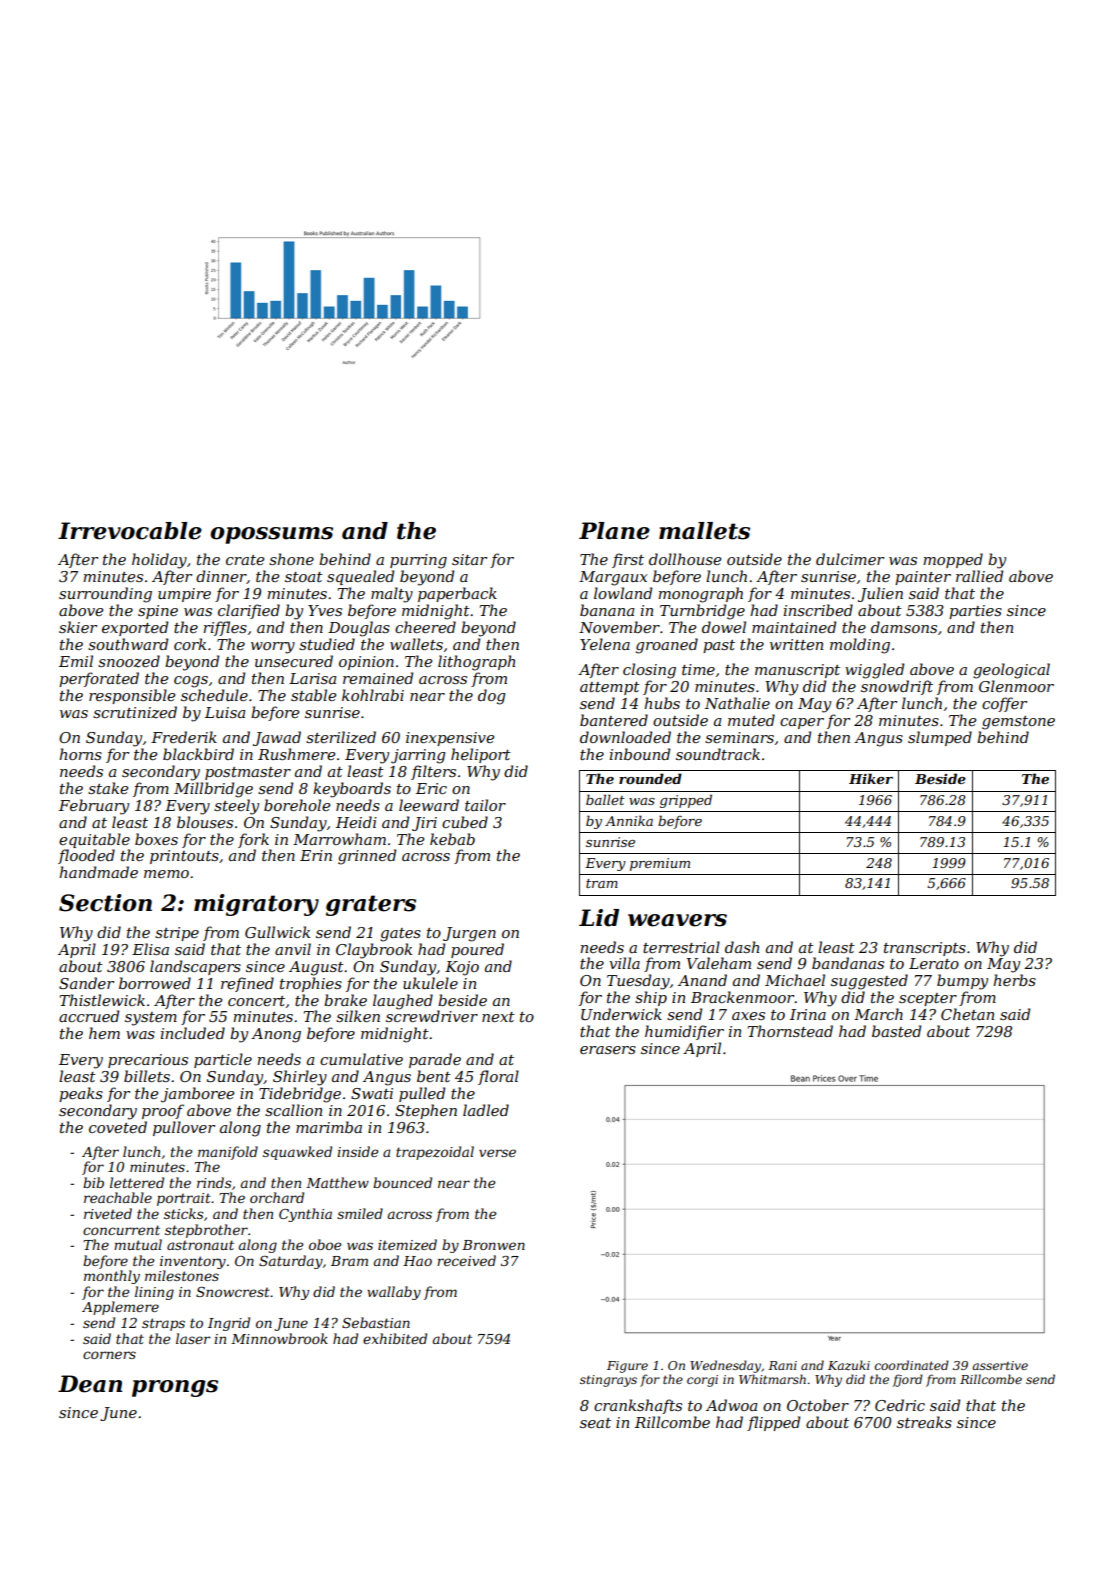  I want to click on steely, so click(236, 807).
